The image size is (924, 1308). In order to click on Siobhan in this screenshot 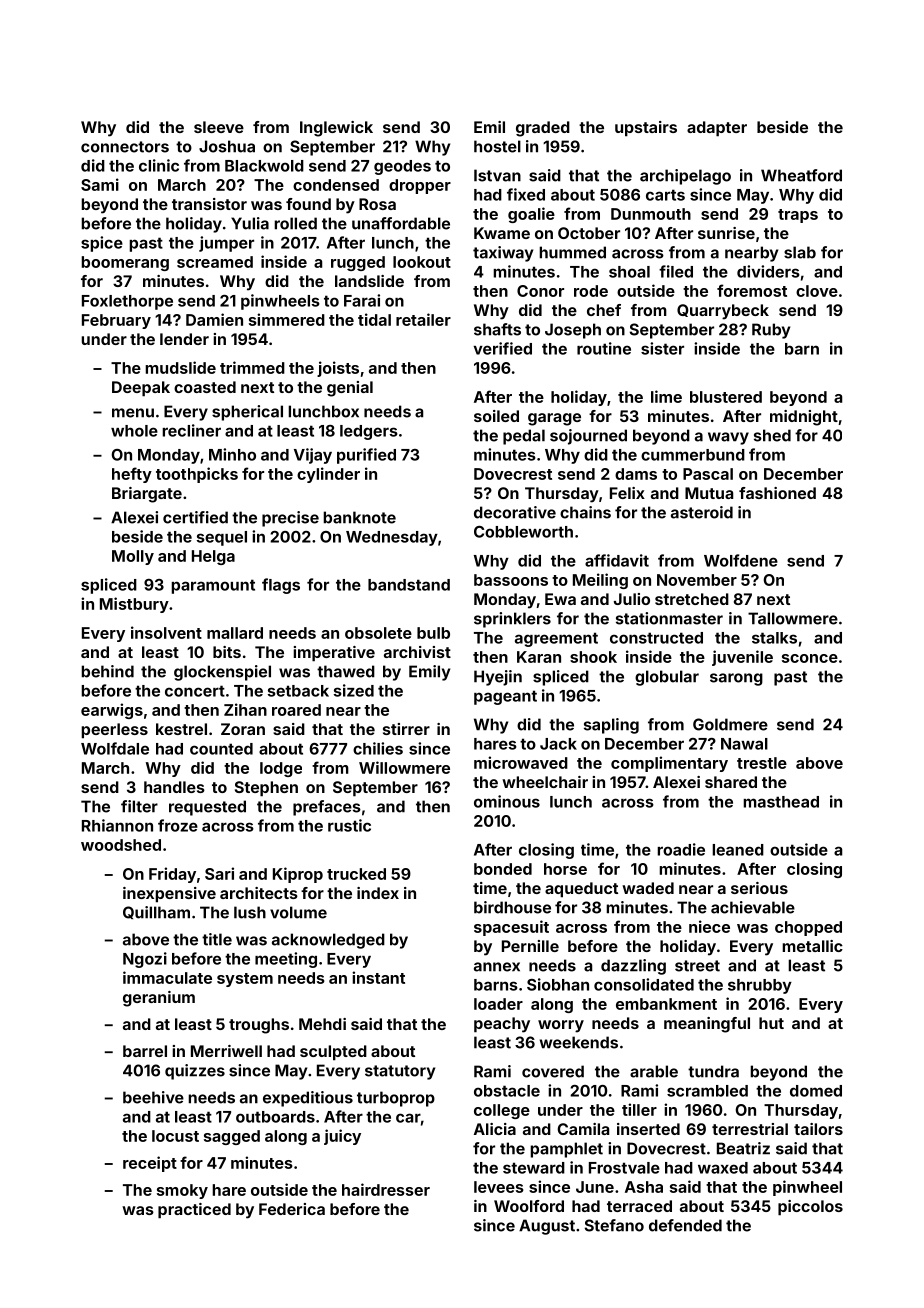, I will do `click(558, 984)`.
